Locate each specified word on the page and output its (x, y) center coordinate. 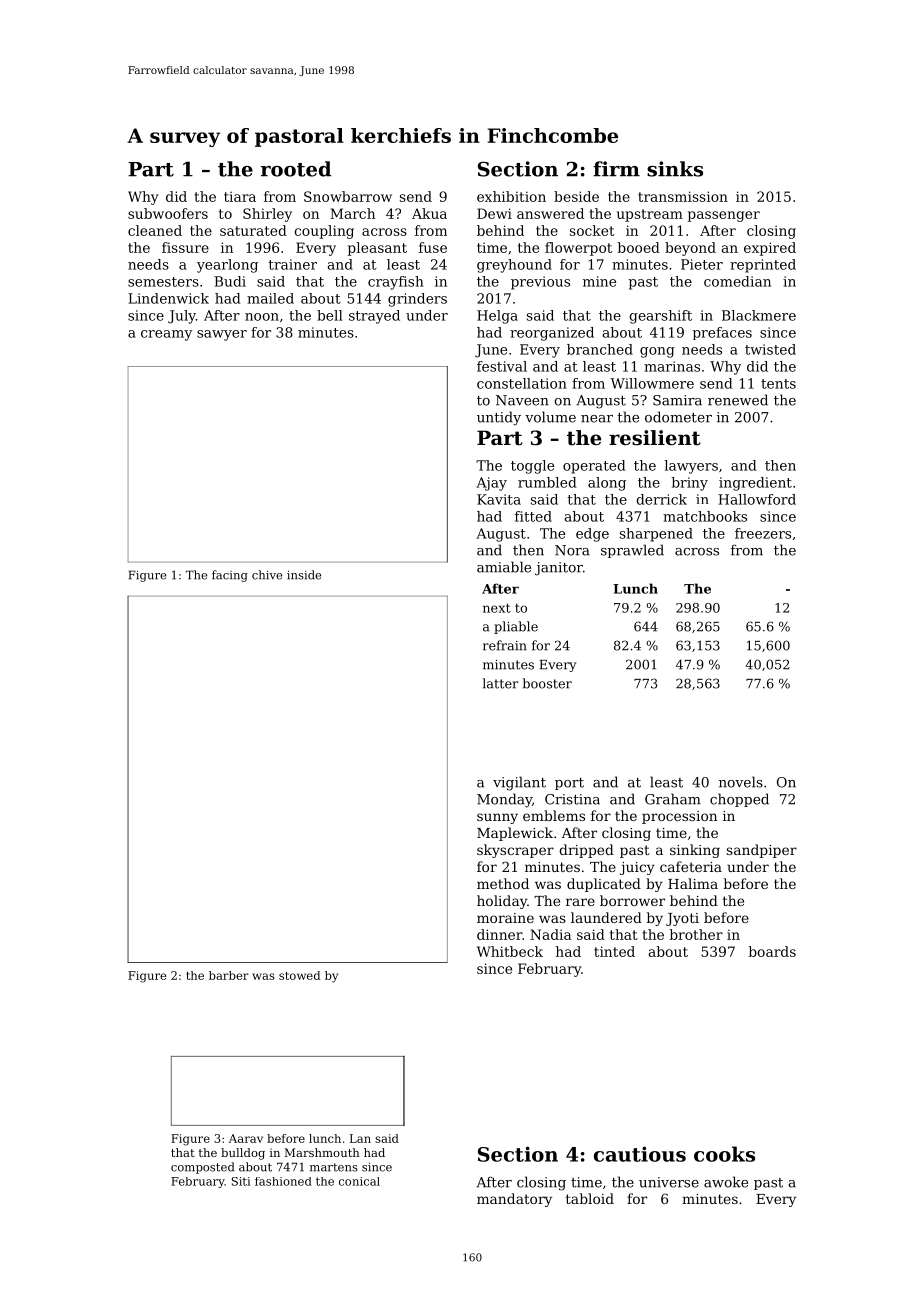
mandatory (514, 1200)
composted (202, 1168)
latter (500, 683)
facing (230, 576)
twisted (770, 349)
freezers (763, 533)
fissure (185, 247)
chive (267, 575)
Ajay (491, 484)
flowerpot (578, 249)
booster (547, 683)
